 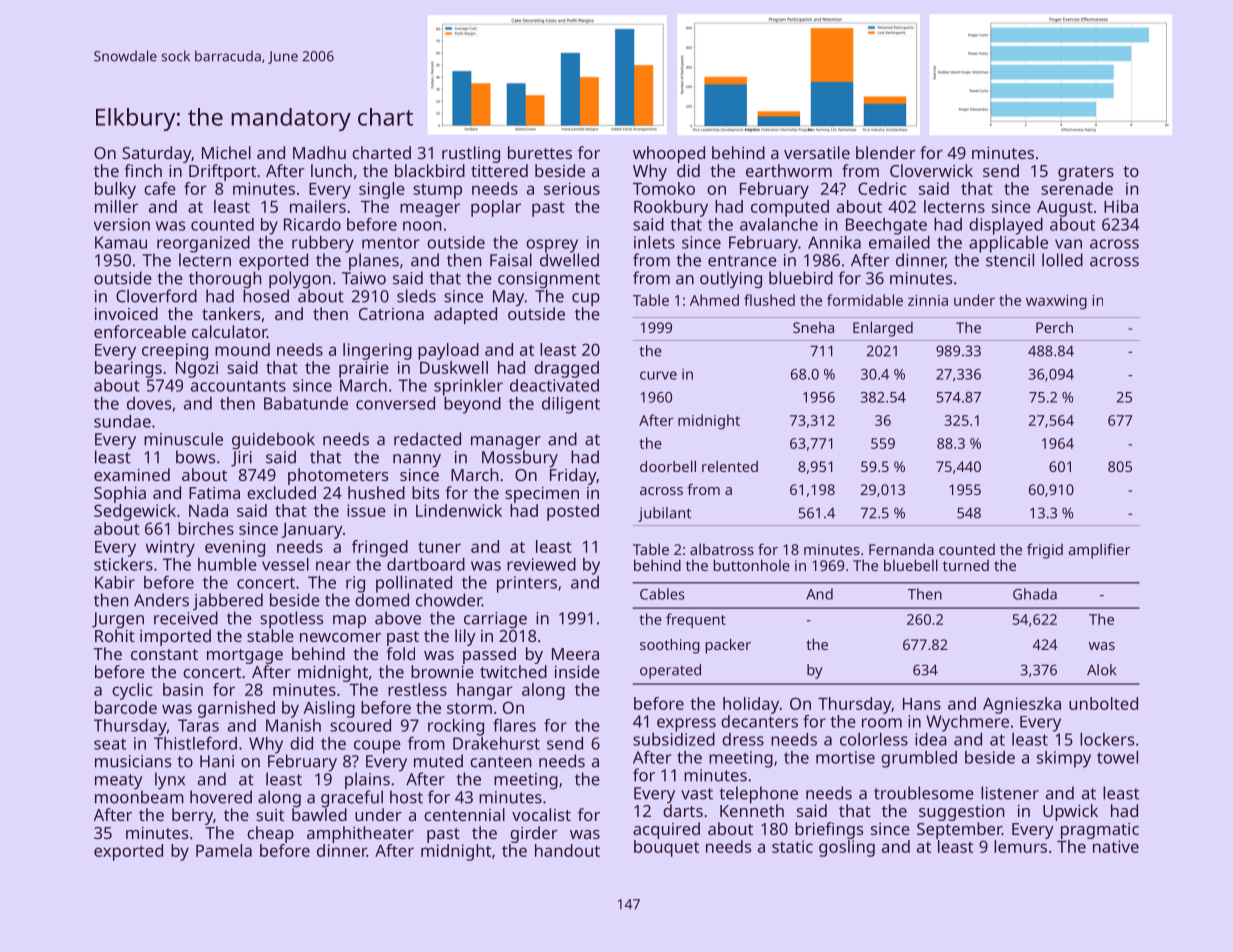 What do you see at coordinates (696, 620) in the image?
I see `frequent` at bounding box center [696, 620].
